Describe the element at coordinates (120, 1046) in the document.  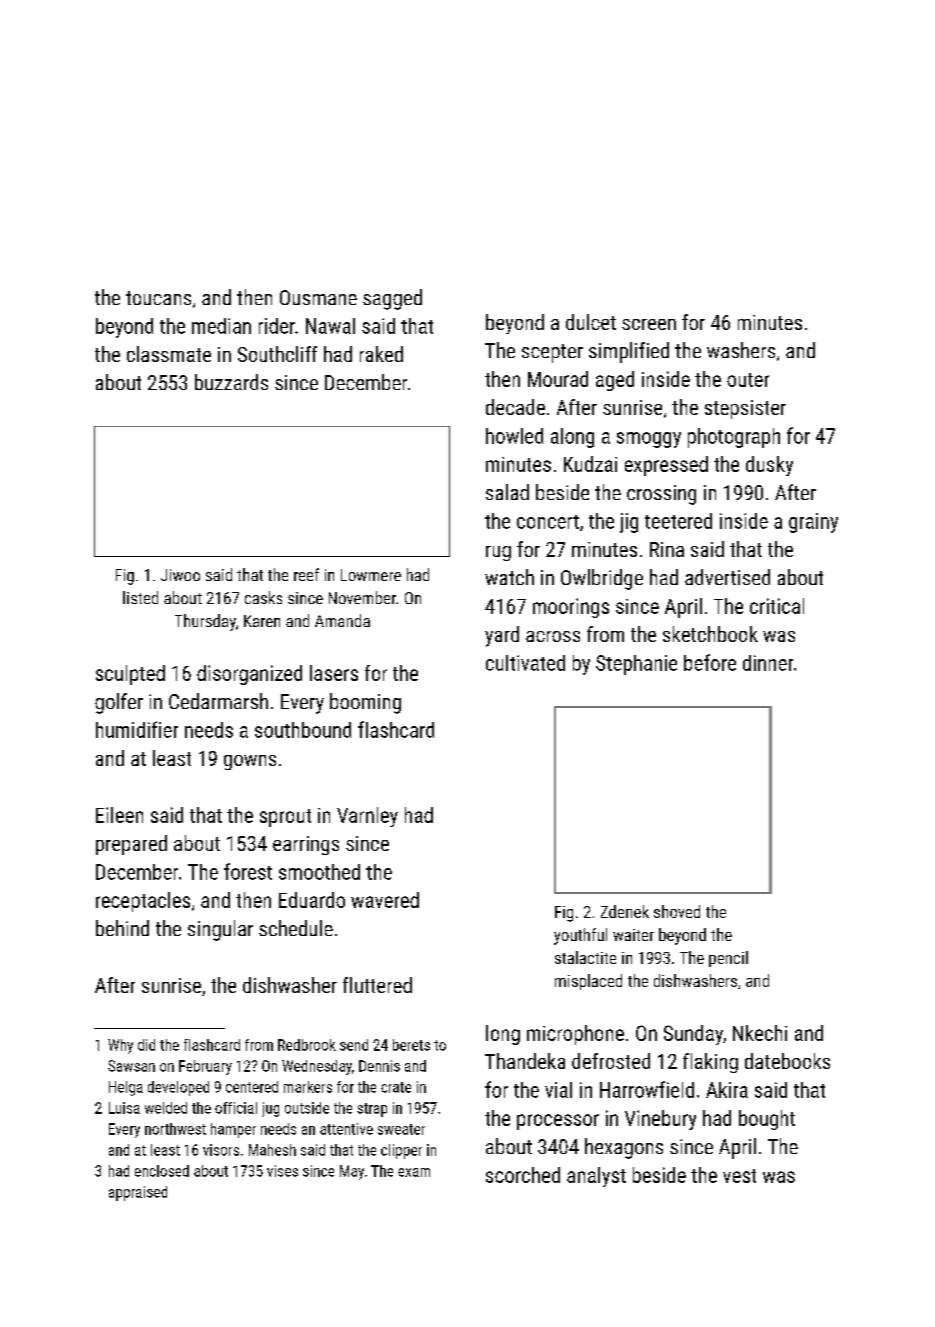
I see `Why` at that location.
